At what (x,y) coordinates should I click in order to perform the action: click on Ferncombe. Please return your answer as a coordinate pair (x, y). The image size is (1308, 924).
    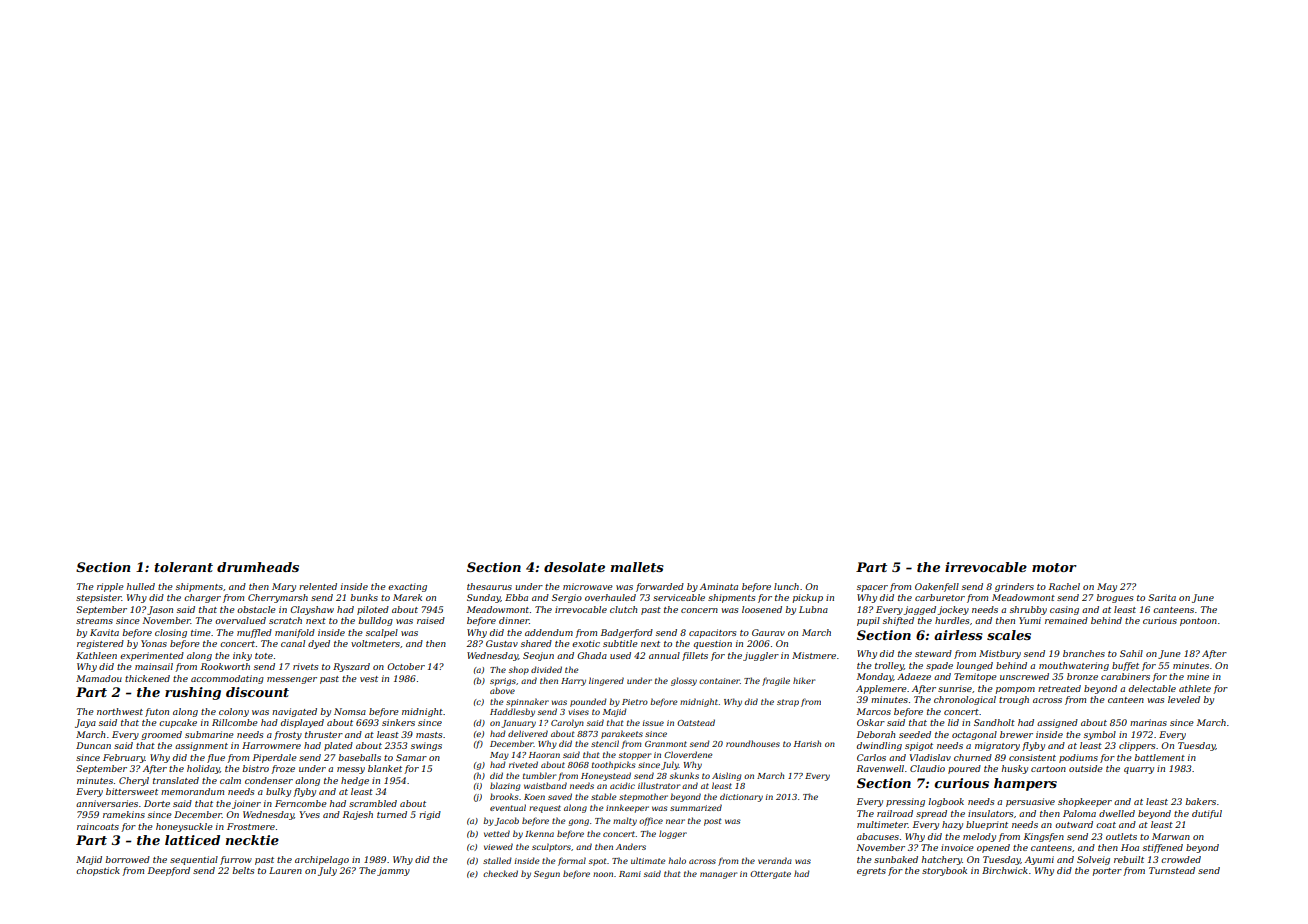
    Looking at the image, I should click on (301, 803).
